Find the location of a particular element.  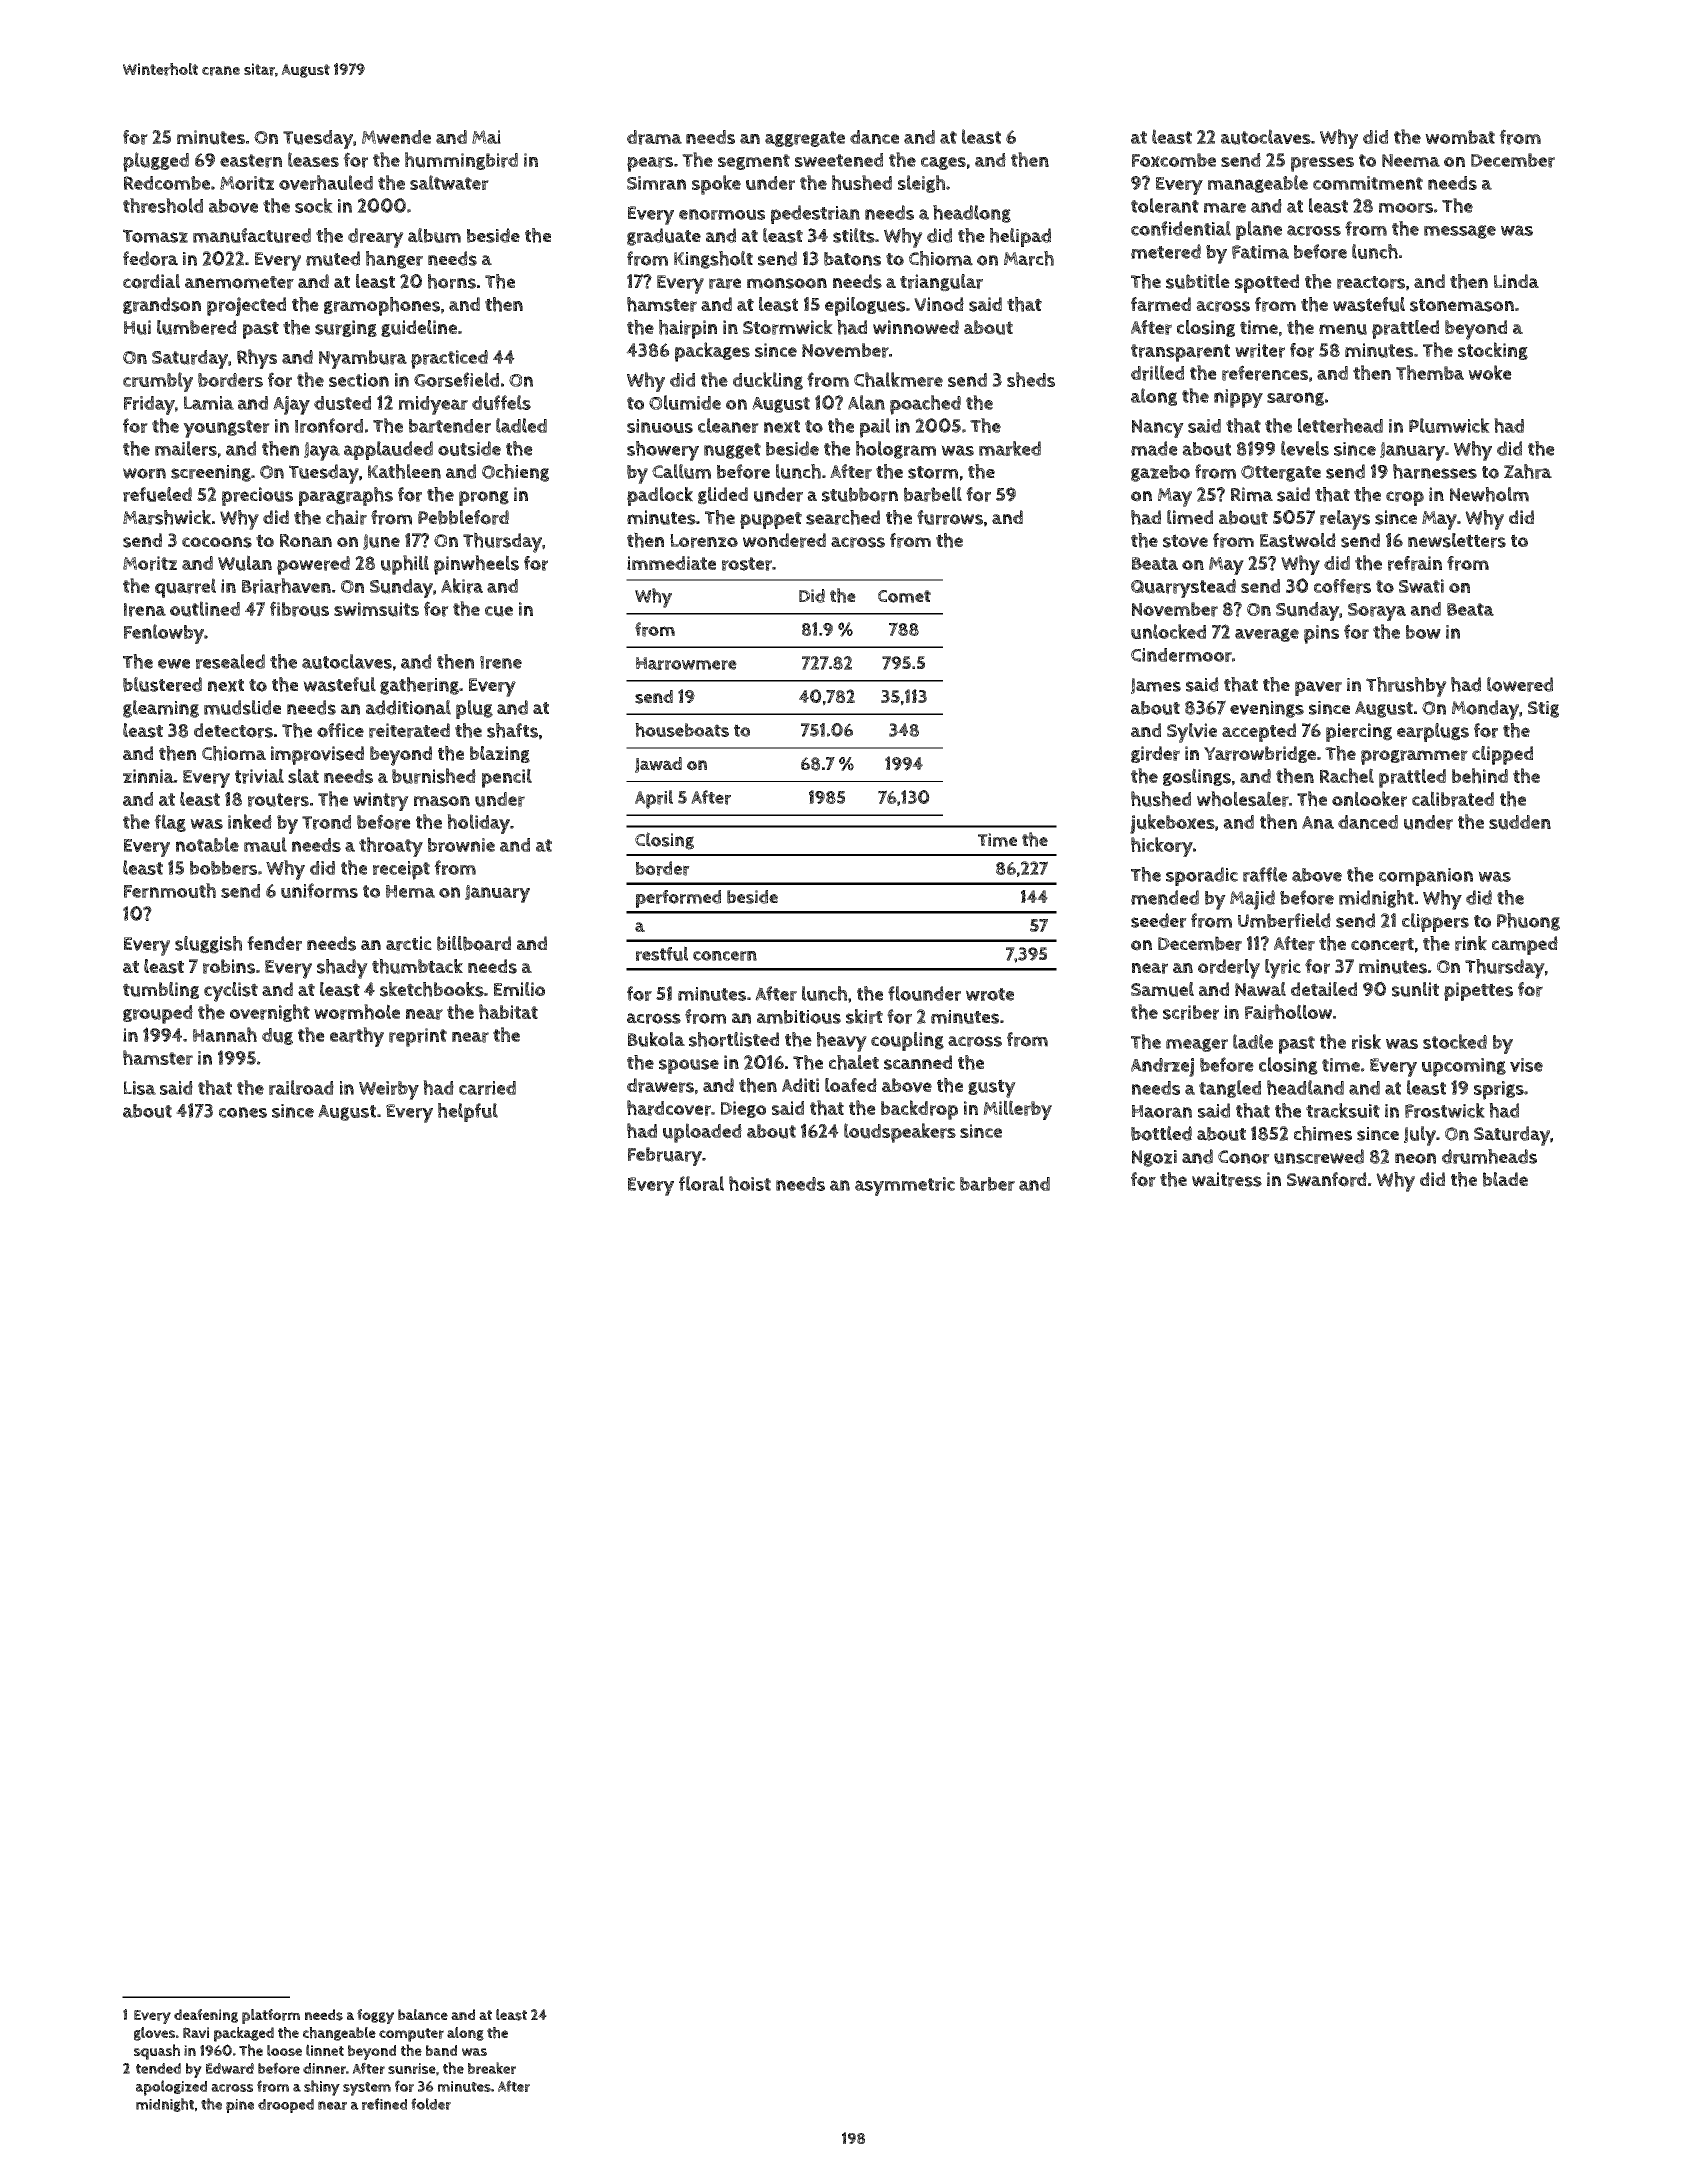

commitment is located at coordinates (1368, 183).
